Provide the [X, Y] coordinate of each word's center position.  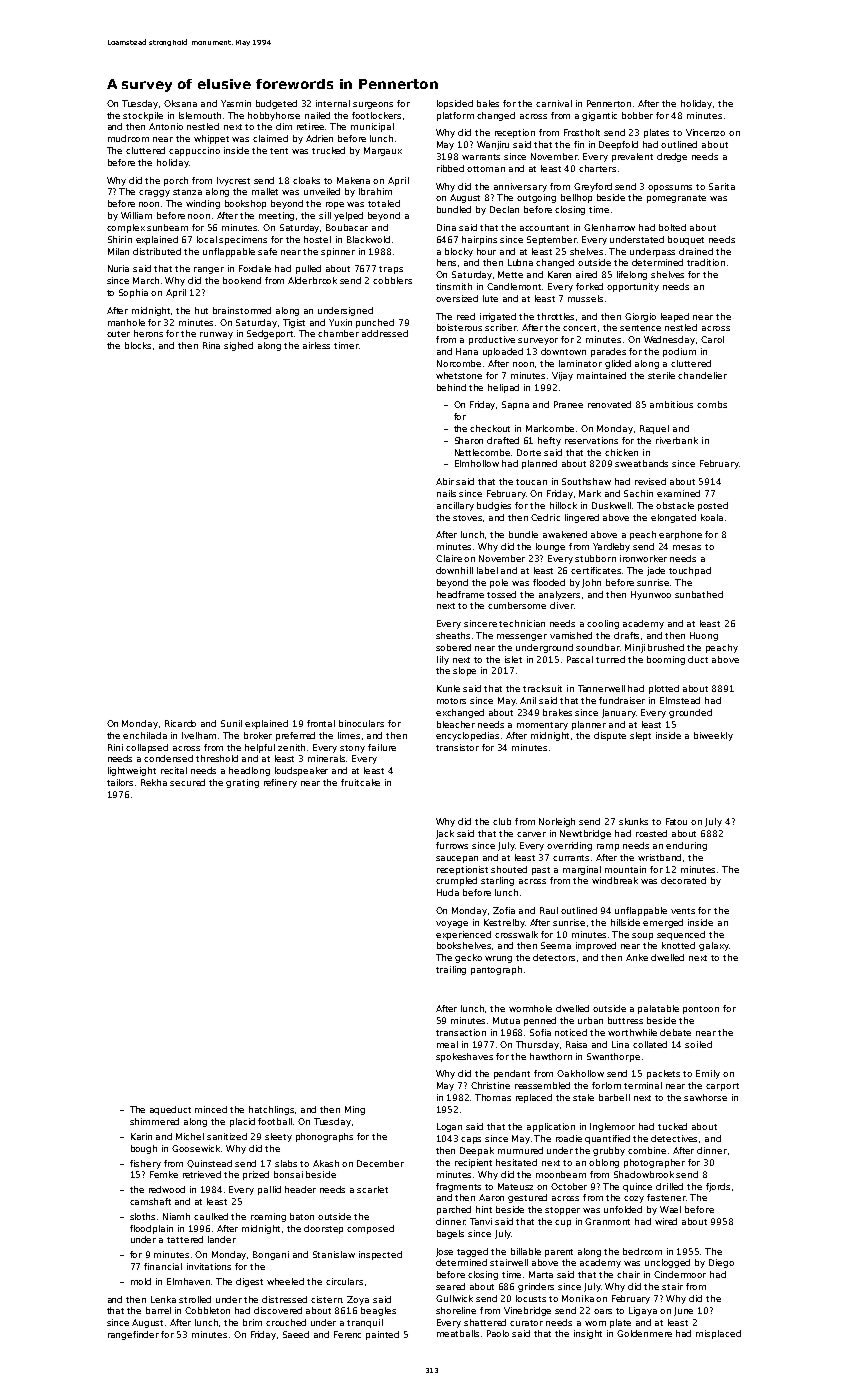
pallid [269, 1190]
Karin [141, 1136]
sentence [640, 328]
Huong [704, 636]
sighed [238, 346]
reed [466, 316]
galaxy [714, 946]
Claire [449, 558]
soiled [698, 1044]
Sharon [469, 440]
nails [446, 493]
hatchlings [271, 1110]
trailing [451, 970]
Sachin [638, 493]
